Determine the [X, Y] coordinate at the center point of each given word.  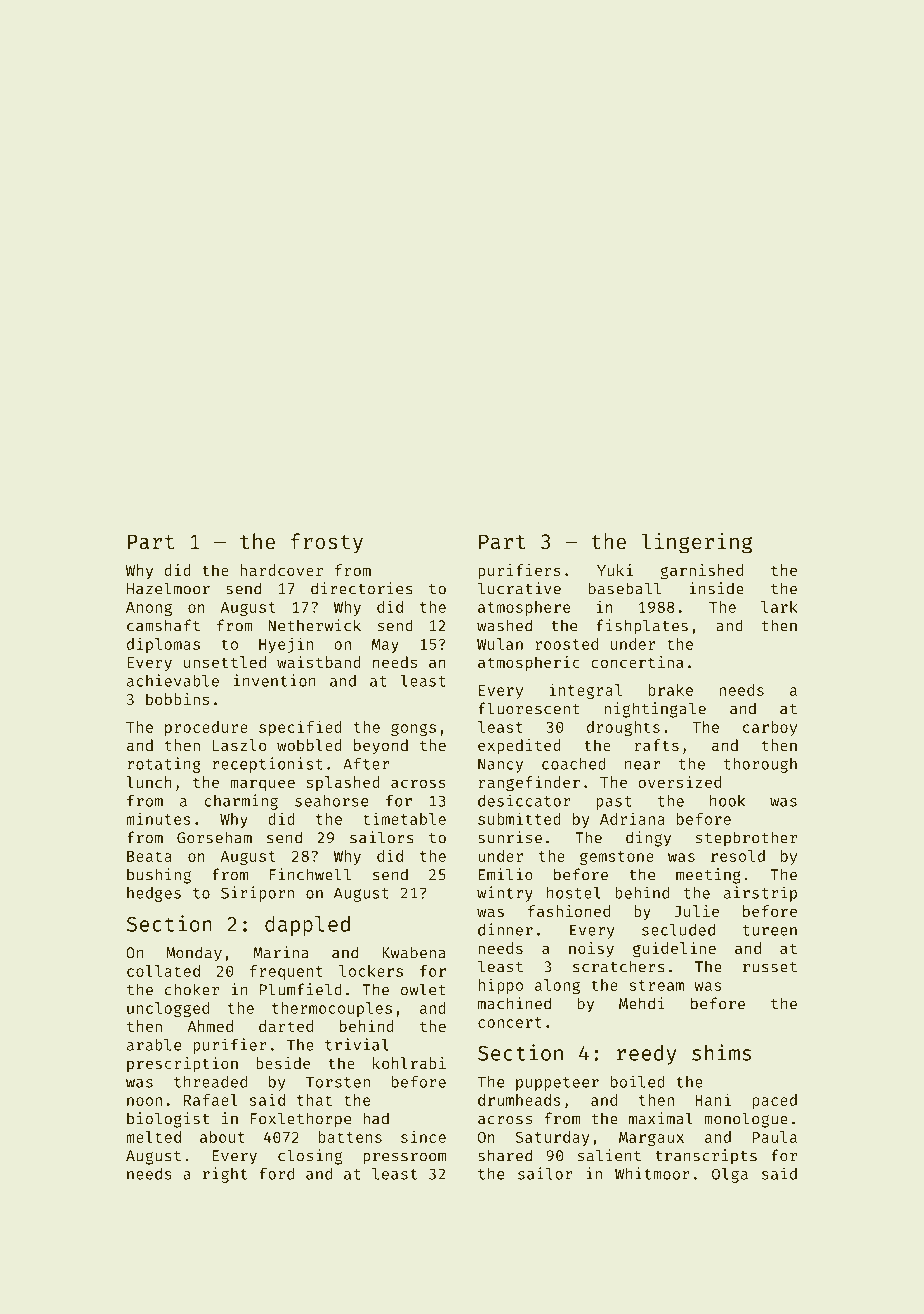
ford [276, 1173]
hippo [500, 986]
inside [717, 588]
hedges [154, 894]
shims [721, 1052]
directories [362, 588]
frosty [327, 543]
